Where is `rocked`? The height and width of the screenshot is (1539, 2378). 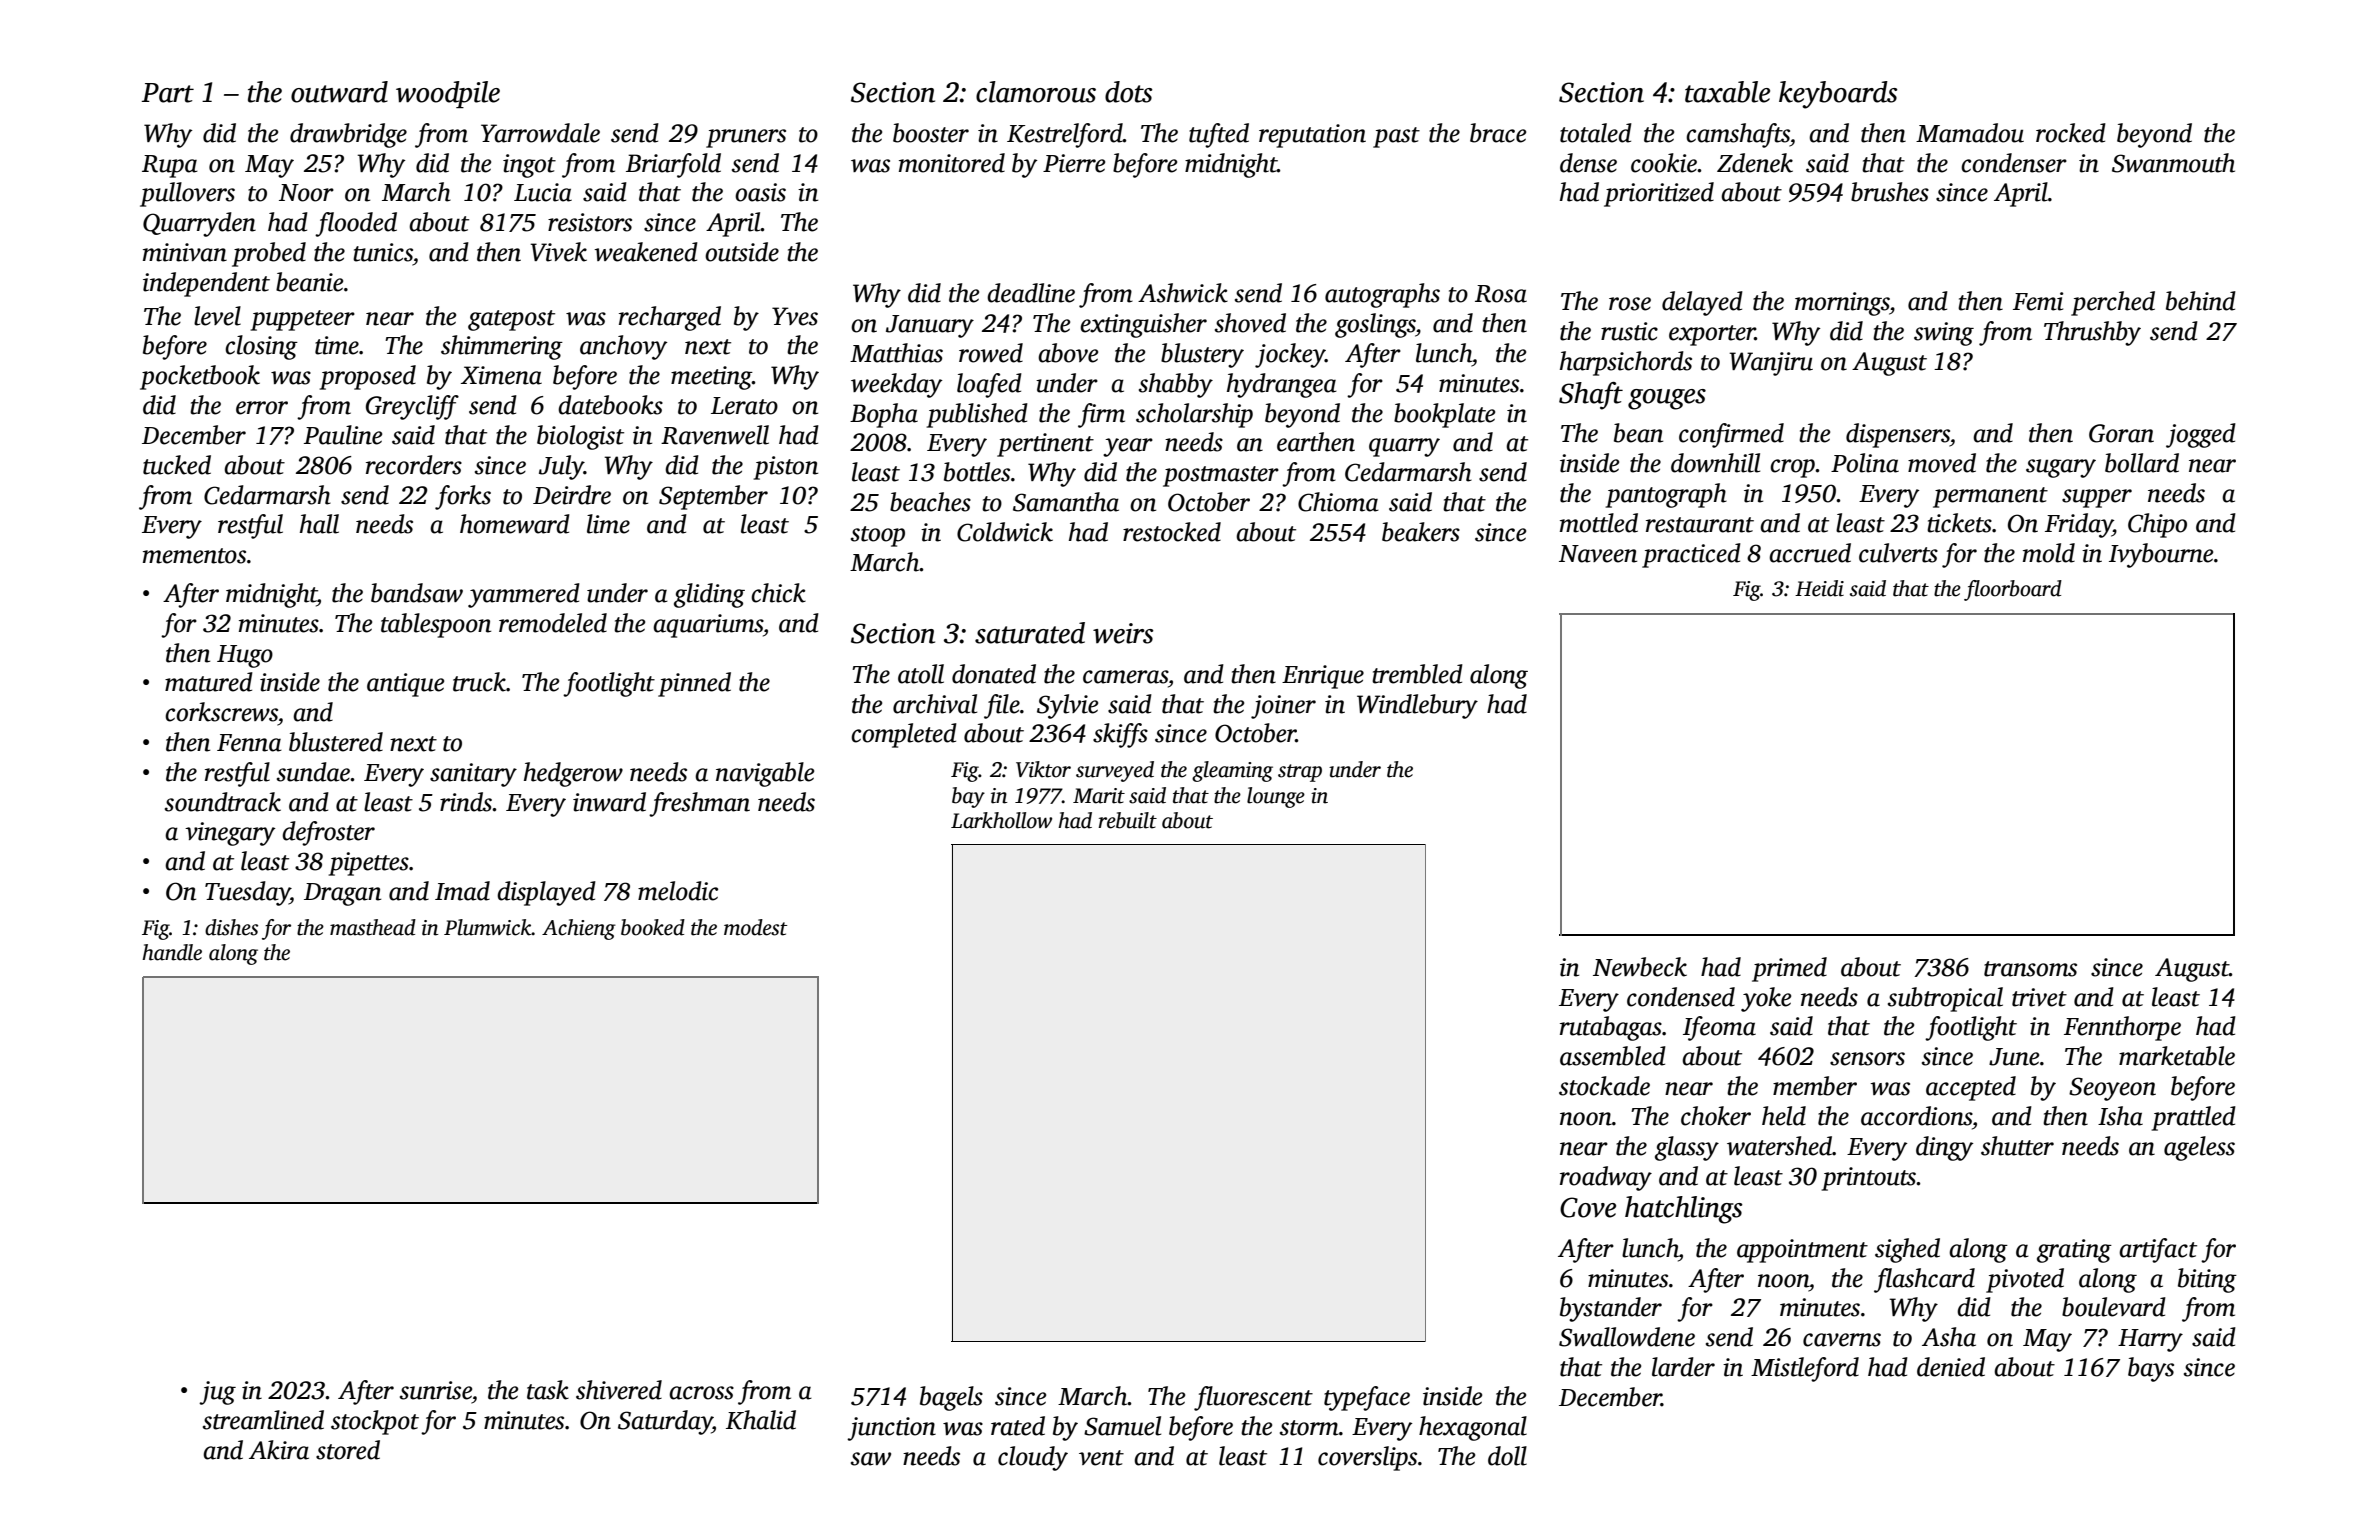 rocked is located at coordinates (2071, 133).
